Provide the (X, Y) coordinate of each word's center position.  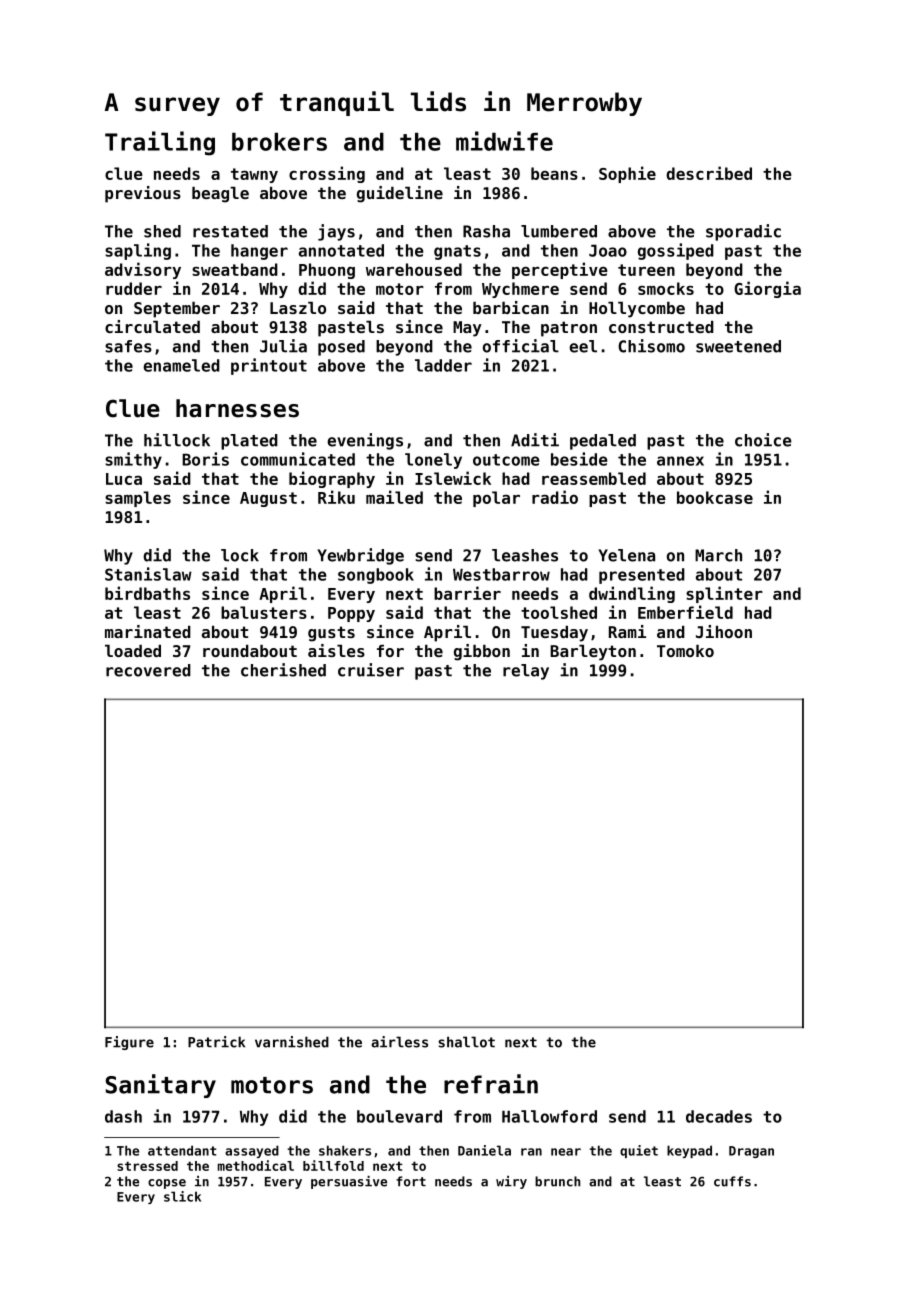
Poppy (351, 614)
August (268, 499)
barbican (511, 307)
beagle (220, 195)
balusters (264, 612)
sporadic (743, 232)
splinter (724, 594)
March (718, 555)
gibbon (482, 652)
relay (526, 672)
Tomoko (685, 651)
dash (123, 1116)
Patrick (216, 1042)
